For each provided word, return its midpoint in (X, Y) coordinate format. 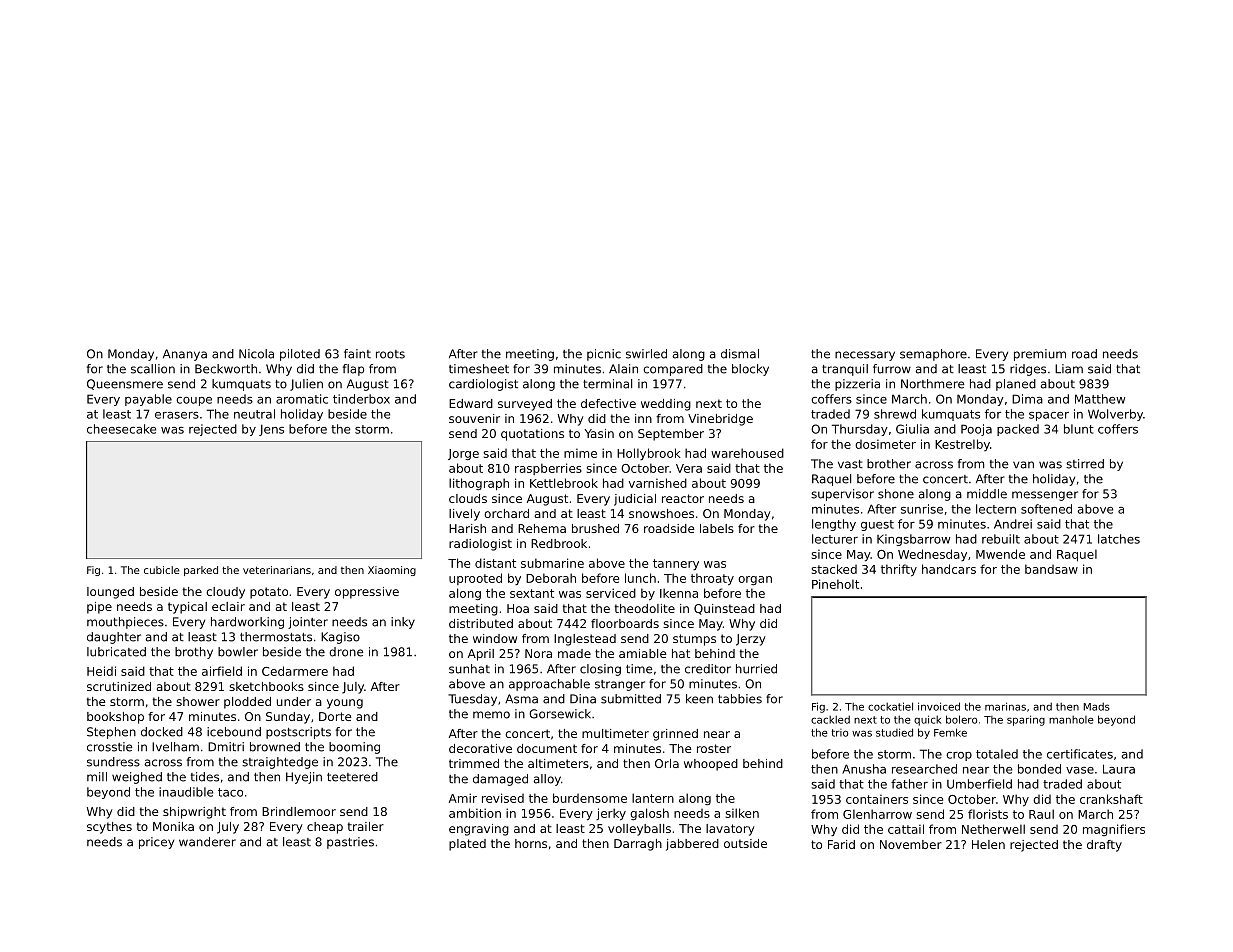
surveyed (525, 405)
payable (148, 400)
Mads (1097, 707)
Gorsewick (560, 714)
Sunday (288, 718)
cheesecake (121, 429)
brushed (595, 528)
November (911, 844)
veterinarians (277, 570)
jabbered (692, 845)
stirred (1085, 464)
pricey (156, 843)
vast (850, 464)
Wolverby (1115, 415)
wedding (666, 405)
